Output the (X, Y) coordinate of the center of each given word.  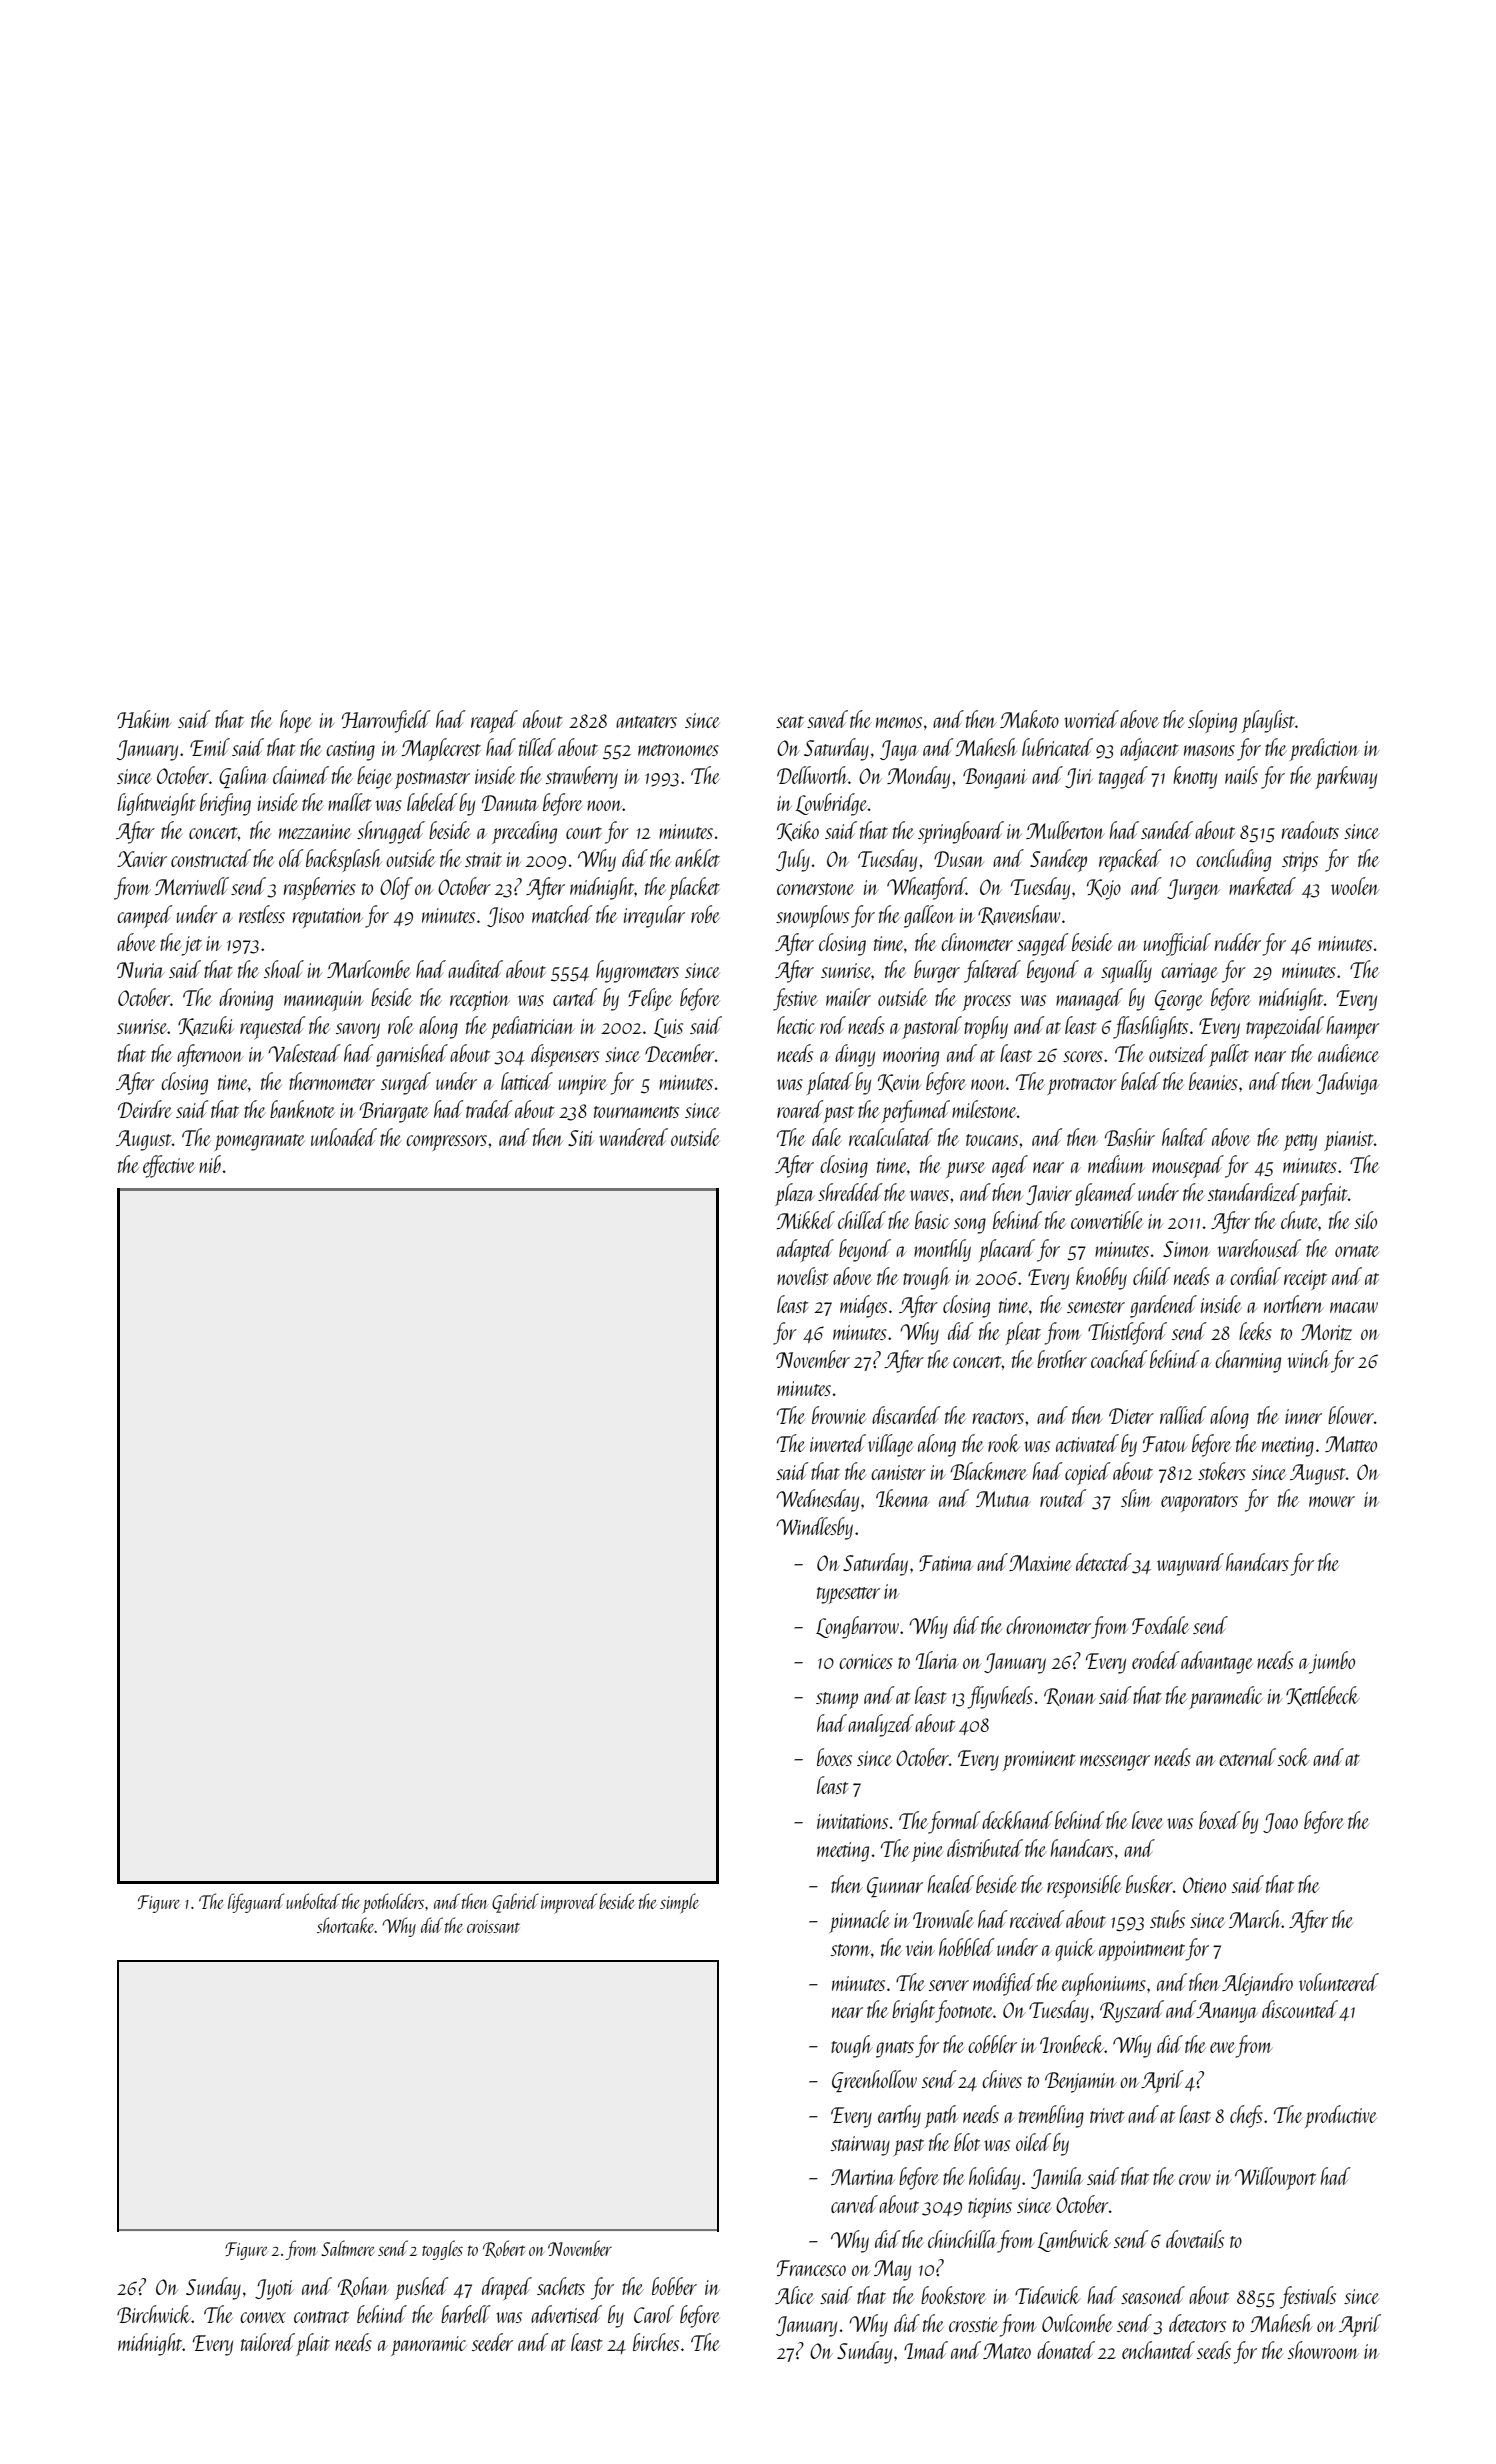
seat (790, 722)
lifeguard (256, 1903)
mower (1332, 1501)
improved (569, 1903)
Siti (581, 1138)
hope (296, 721)
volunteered (1339, 1982)
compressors (446, 1143)
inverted (838, 1443)
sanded (1167, 830)
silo (1365, 1220)
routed (1063, 1498)
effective (169, 1166)
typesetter (848, 1595)
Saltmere (347, 2248)
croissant (493, 1926)
